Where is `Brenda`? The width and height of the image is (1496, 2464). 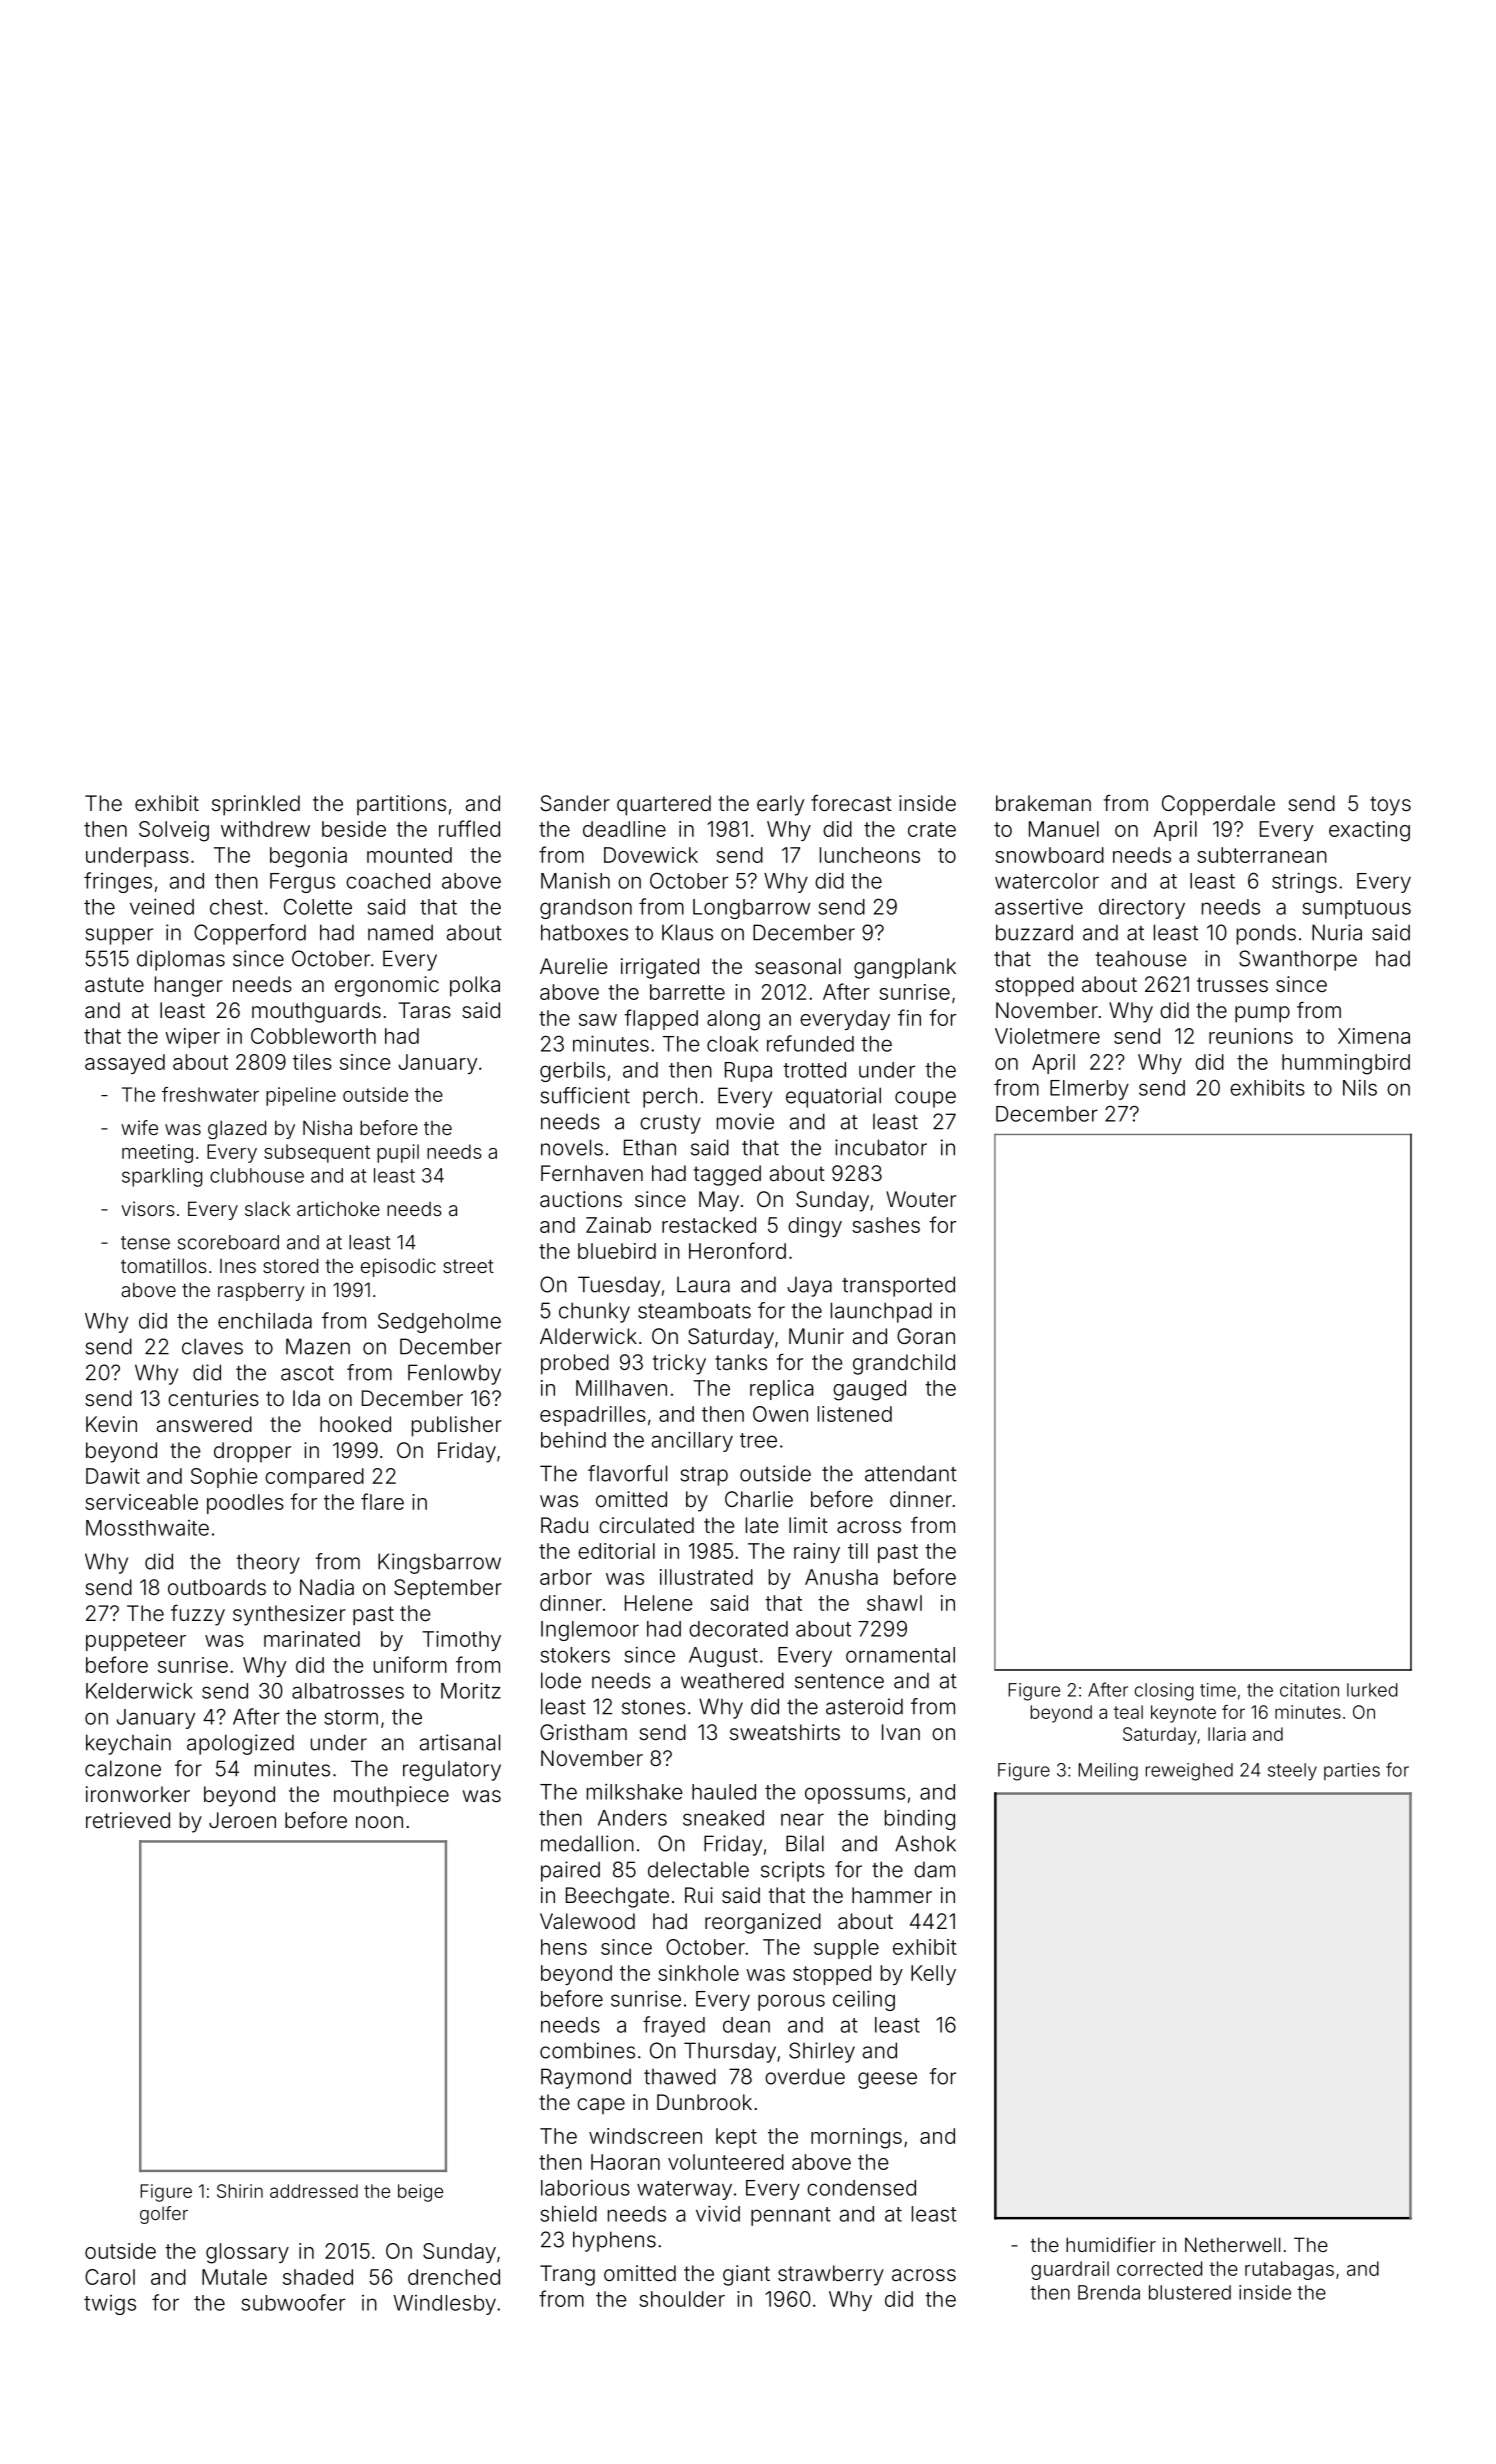
Brenda is located at coordinates (1109, 2292).
